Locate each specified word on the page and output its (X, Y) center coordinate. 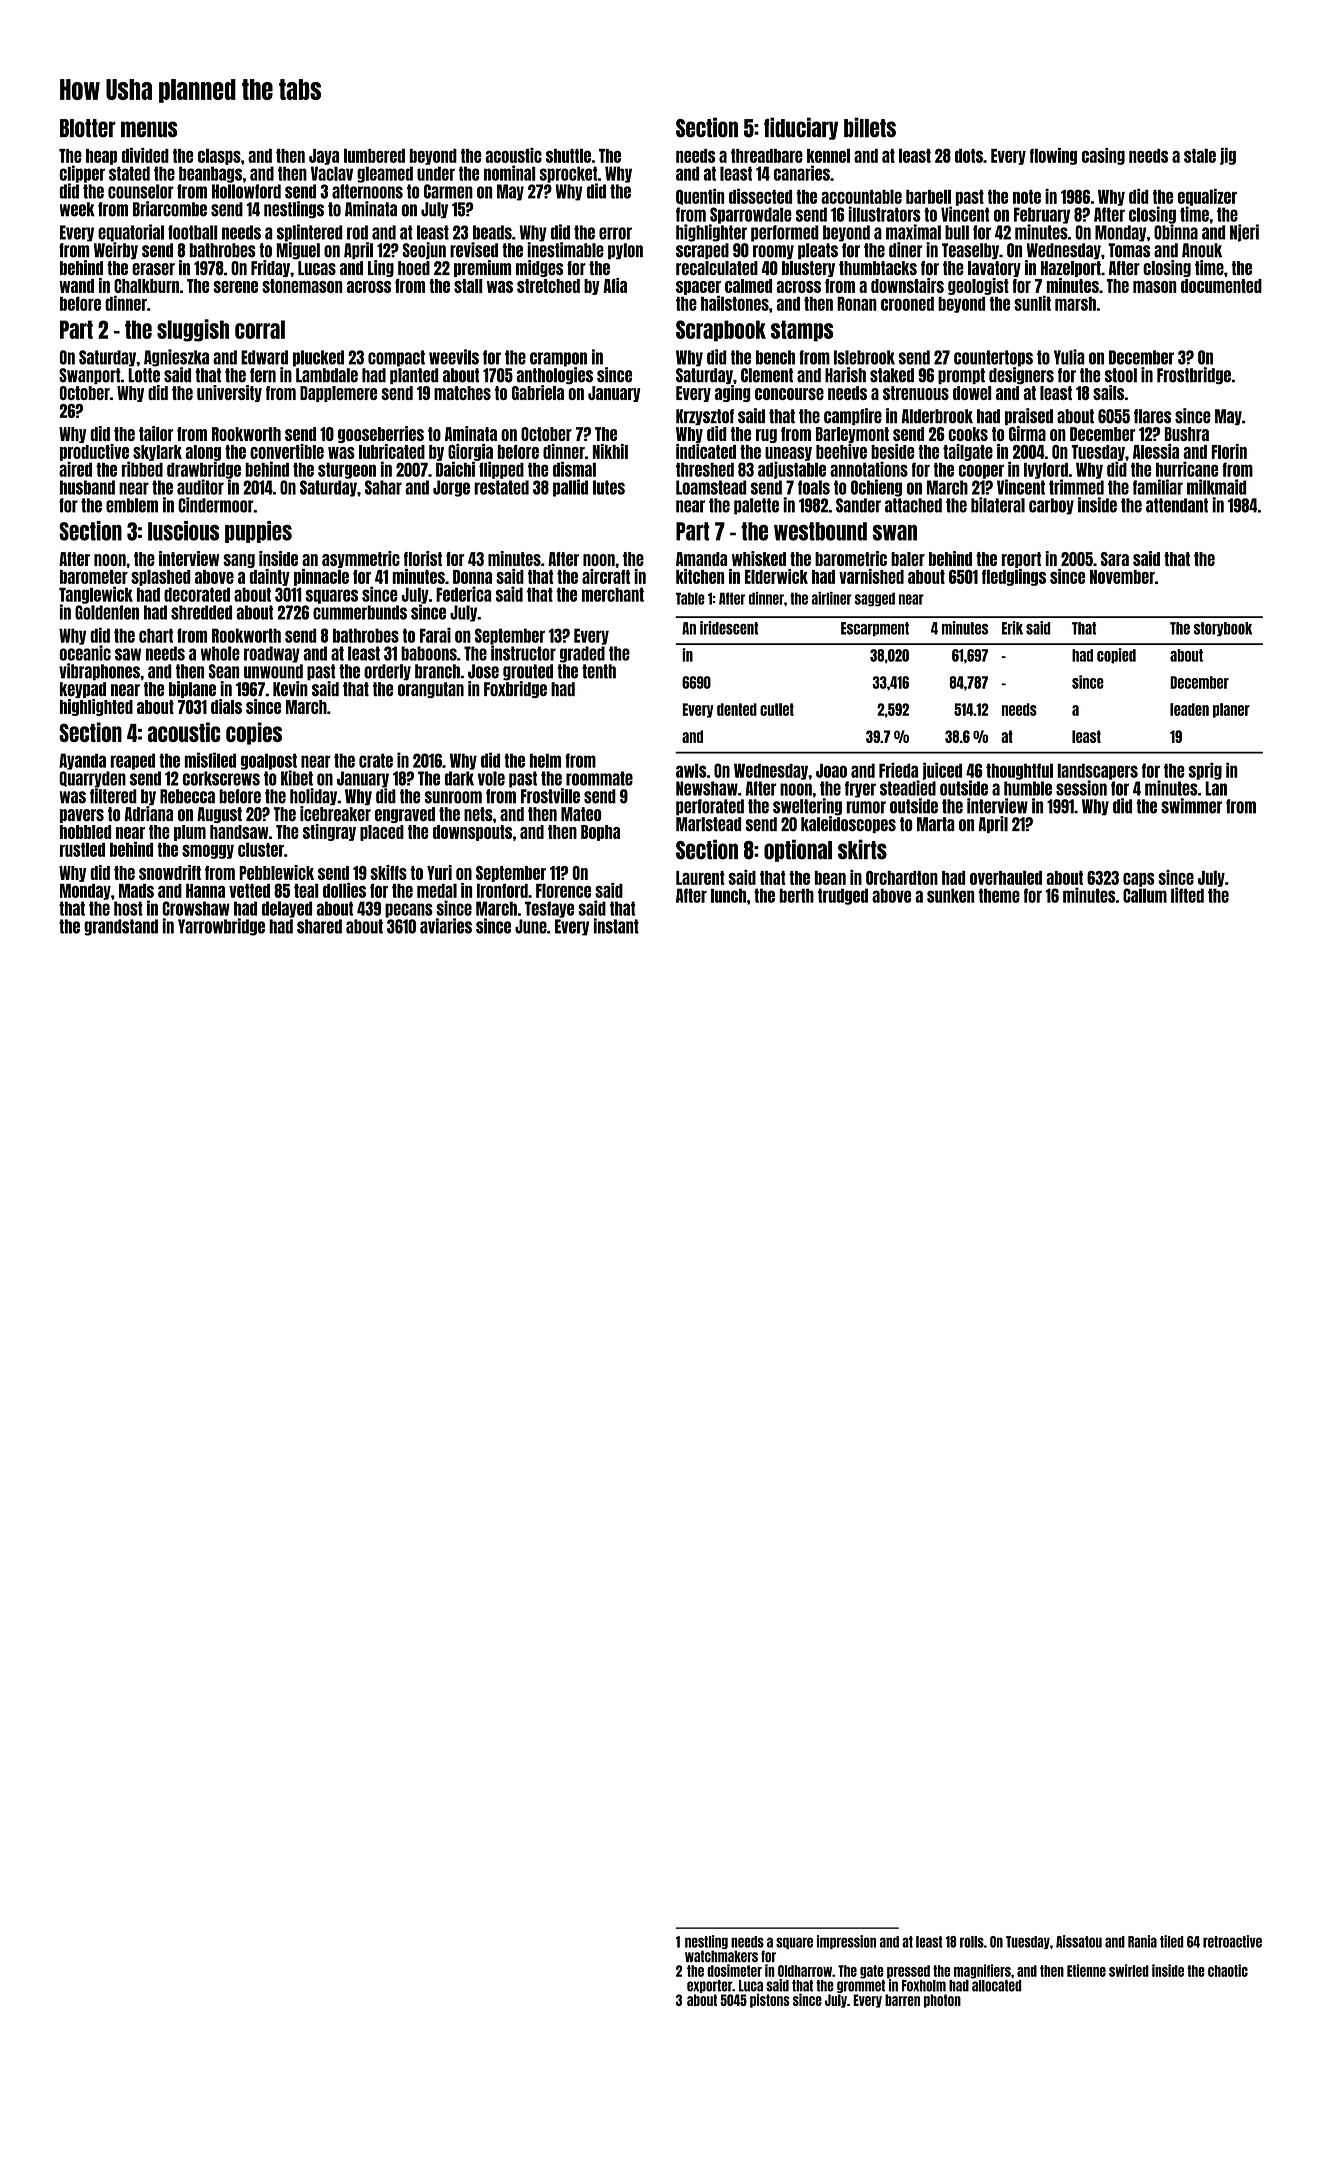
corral (260, 329)
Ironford (502, 890)
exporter (709, 1986)
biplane (192, 689)
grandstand (121, 927)
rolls (972, 1942)
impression (846, 1942)
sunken (951, 895)
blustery (808, 269)
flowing (1053, 156)
